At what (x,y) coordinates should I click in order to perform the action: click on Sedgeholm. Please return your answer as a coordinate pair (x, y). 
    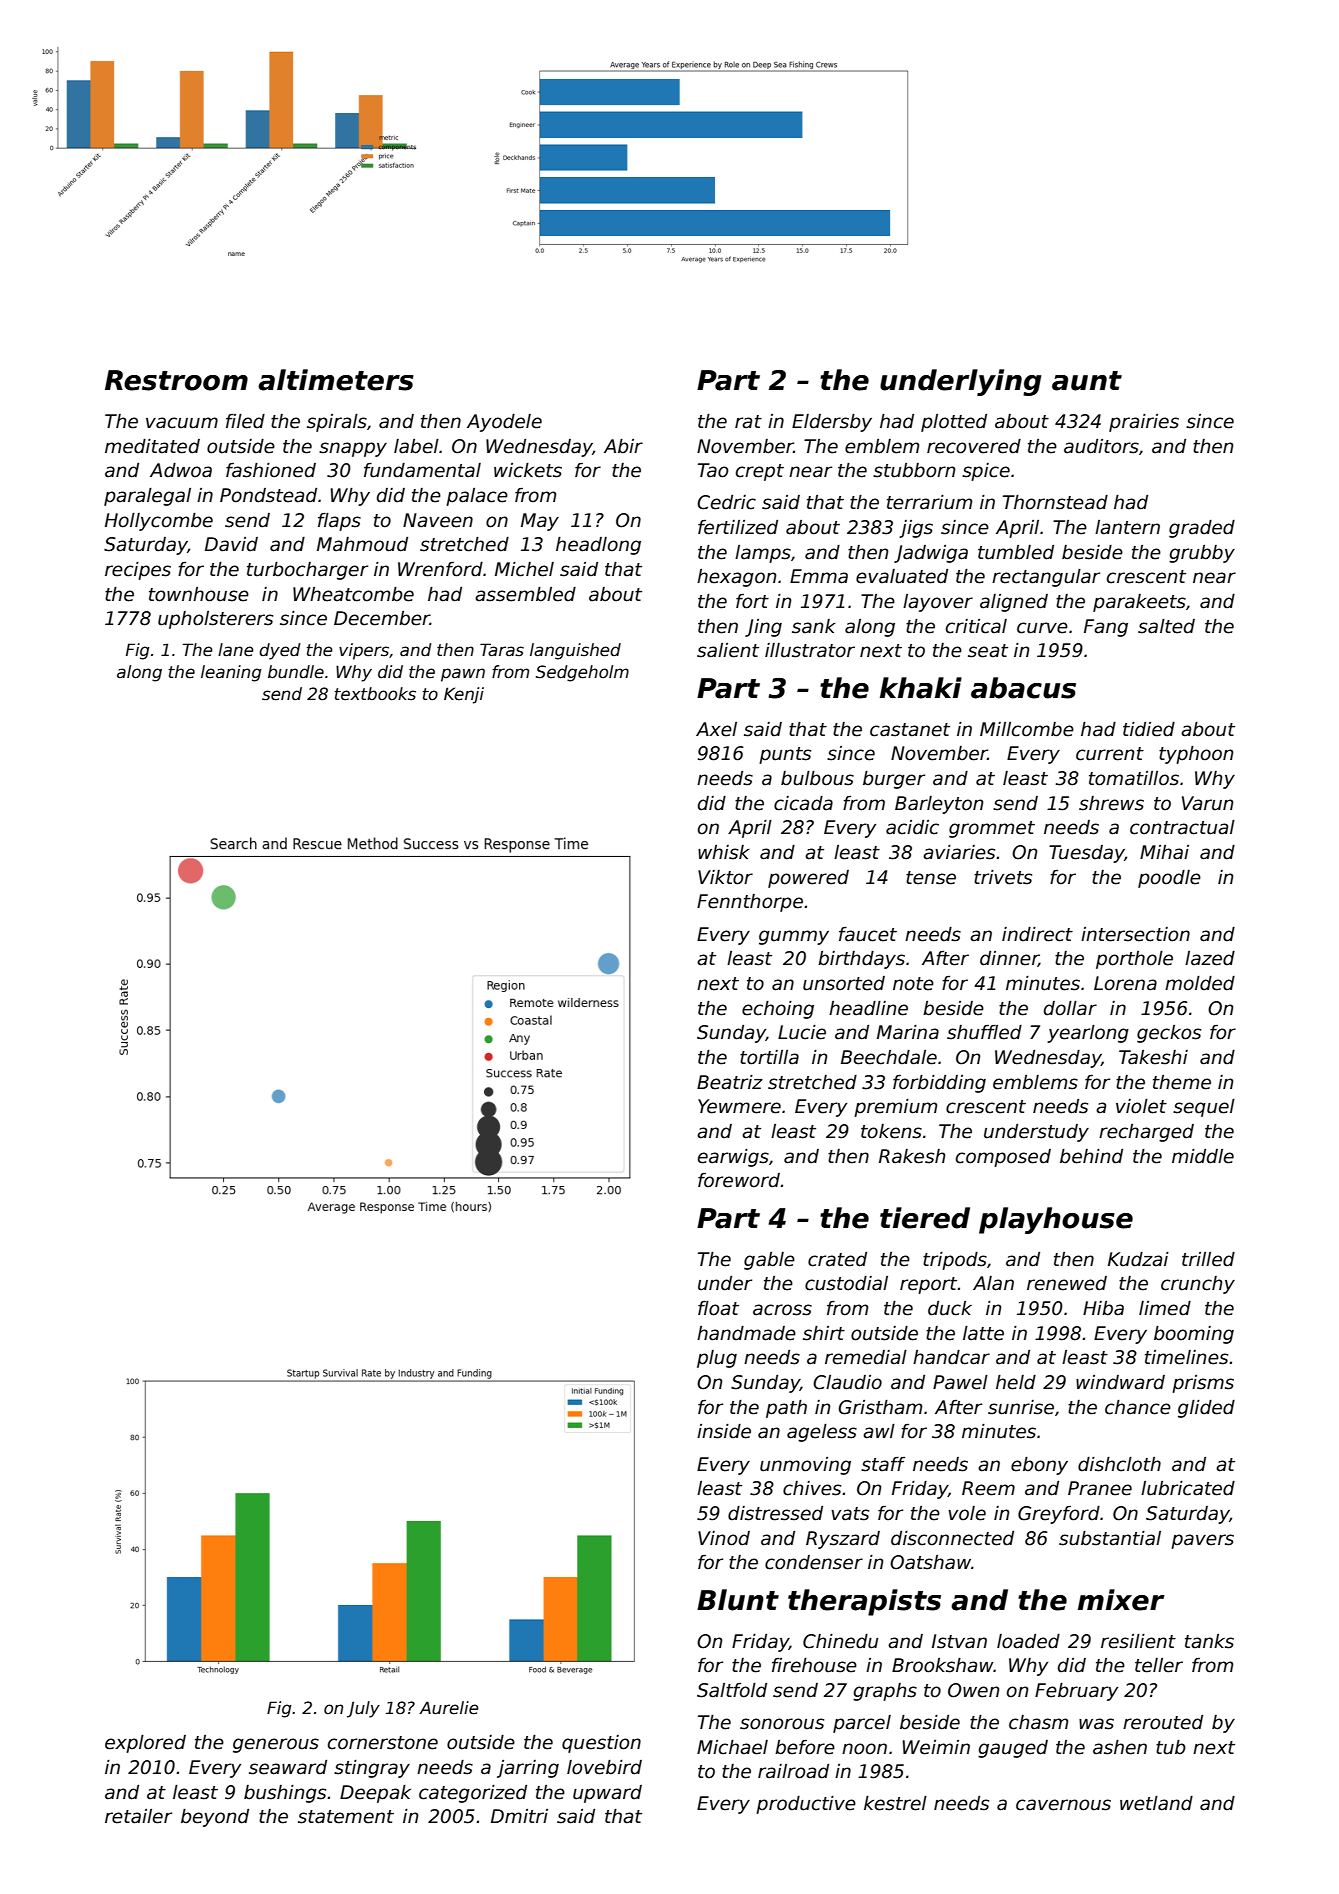
    Looking at the image, I should click on (582, 673).
